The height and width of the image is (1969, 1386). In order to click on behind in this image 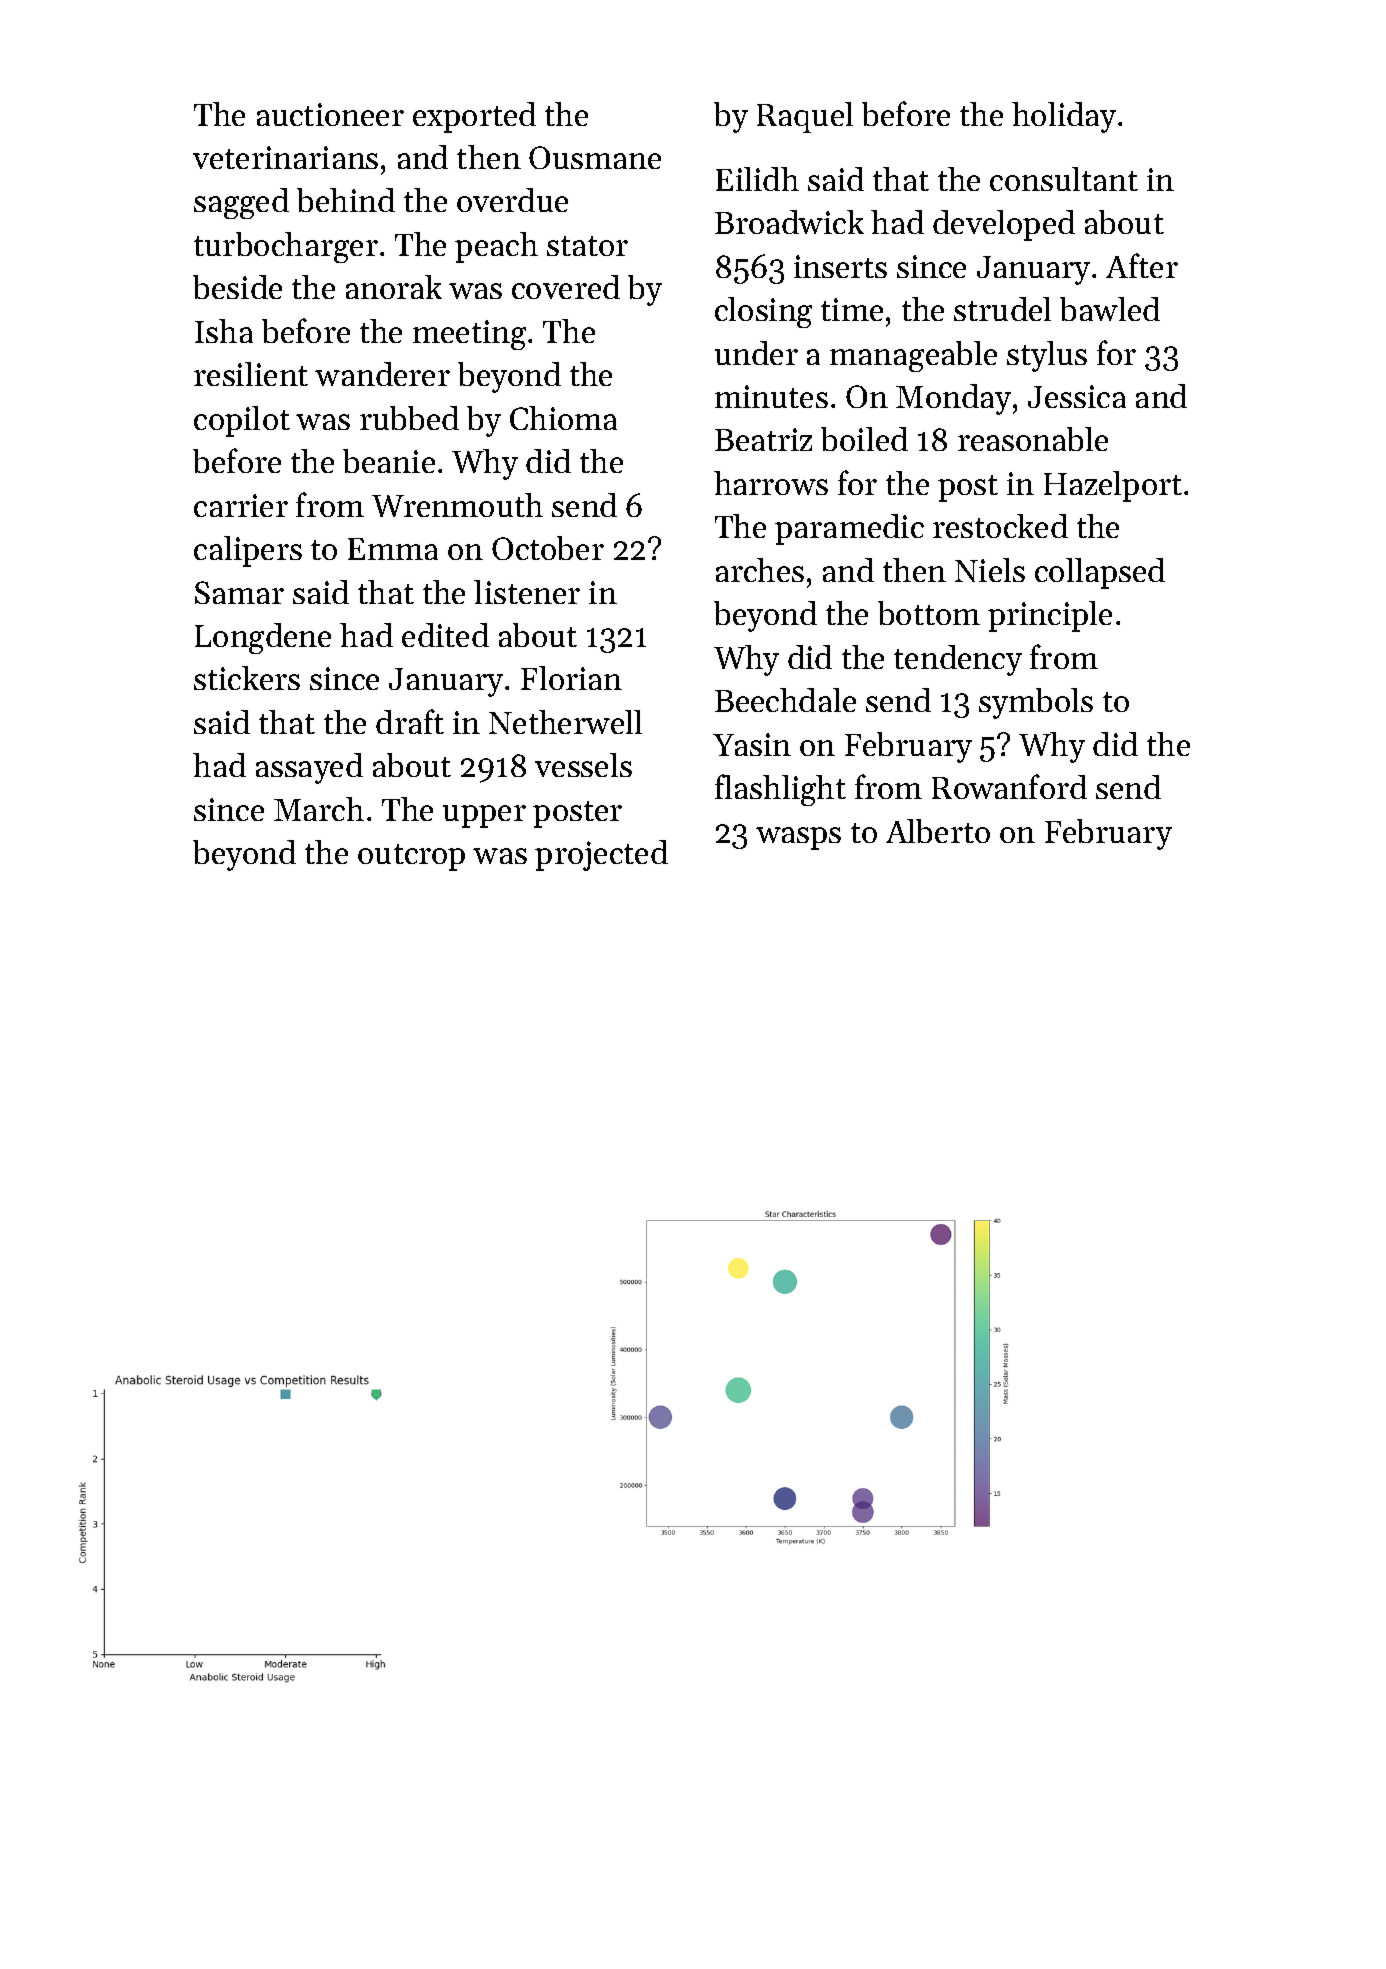, I will do `click(346, 200)`.
